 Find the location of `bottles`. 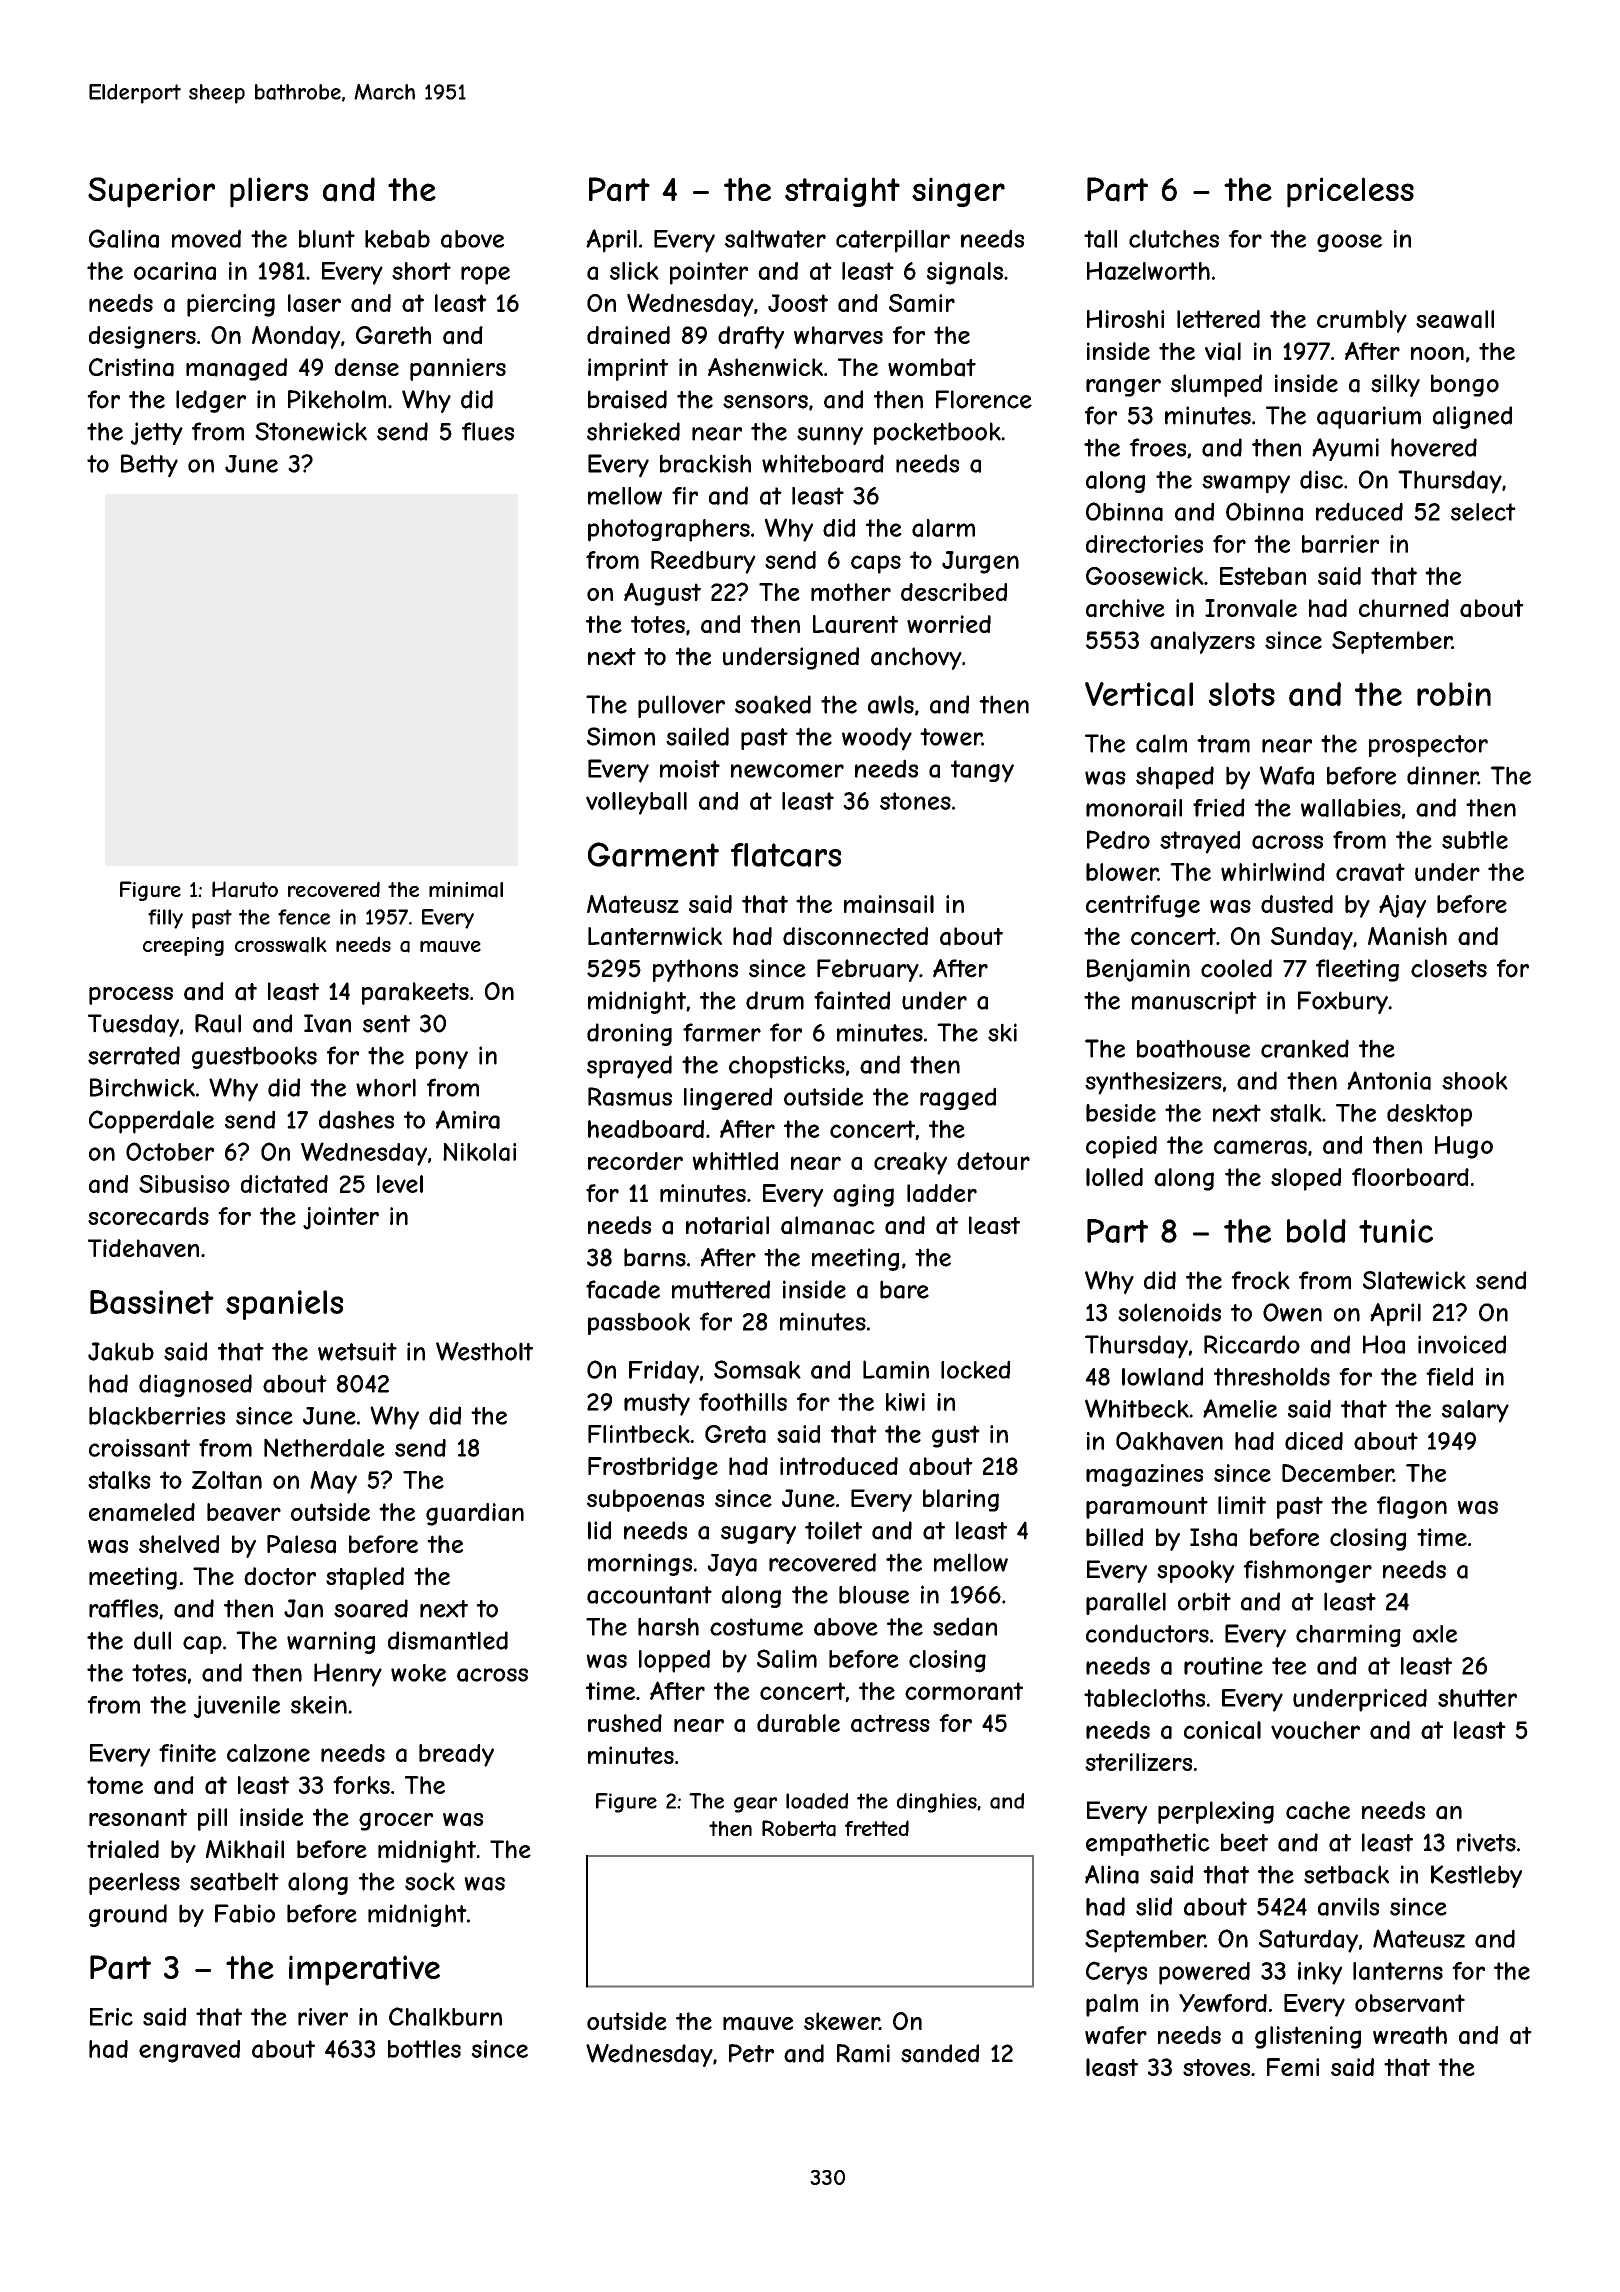

bottles is located at coordinates (424, 2049).
